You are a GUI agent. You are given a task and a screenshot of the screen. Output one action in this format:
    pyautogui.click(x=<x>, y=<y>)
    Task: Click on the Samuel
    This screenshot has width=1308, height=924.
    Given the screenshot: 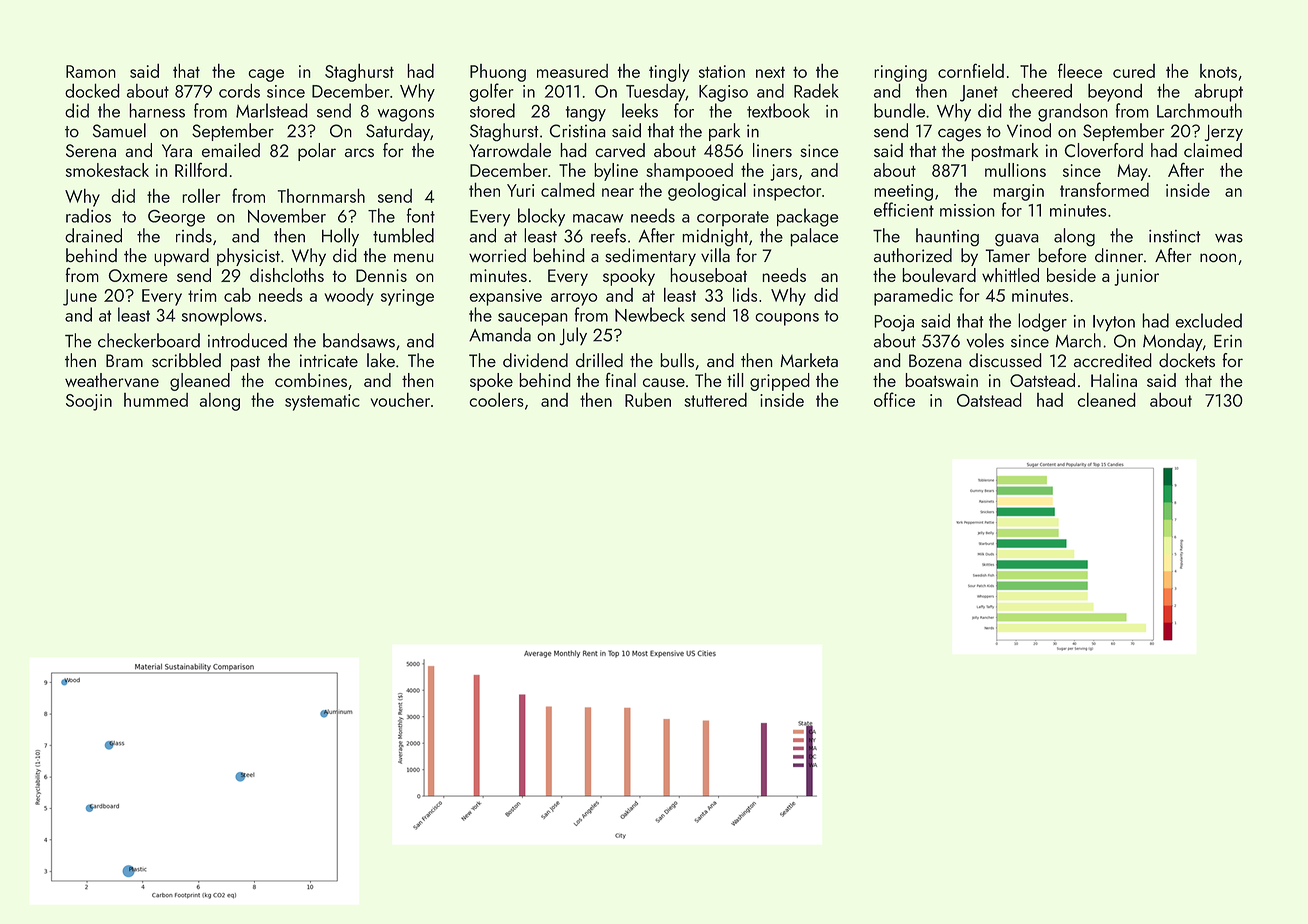 What is the action you would take?
    pyautogui.click(x=119, y=130)
